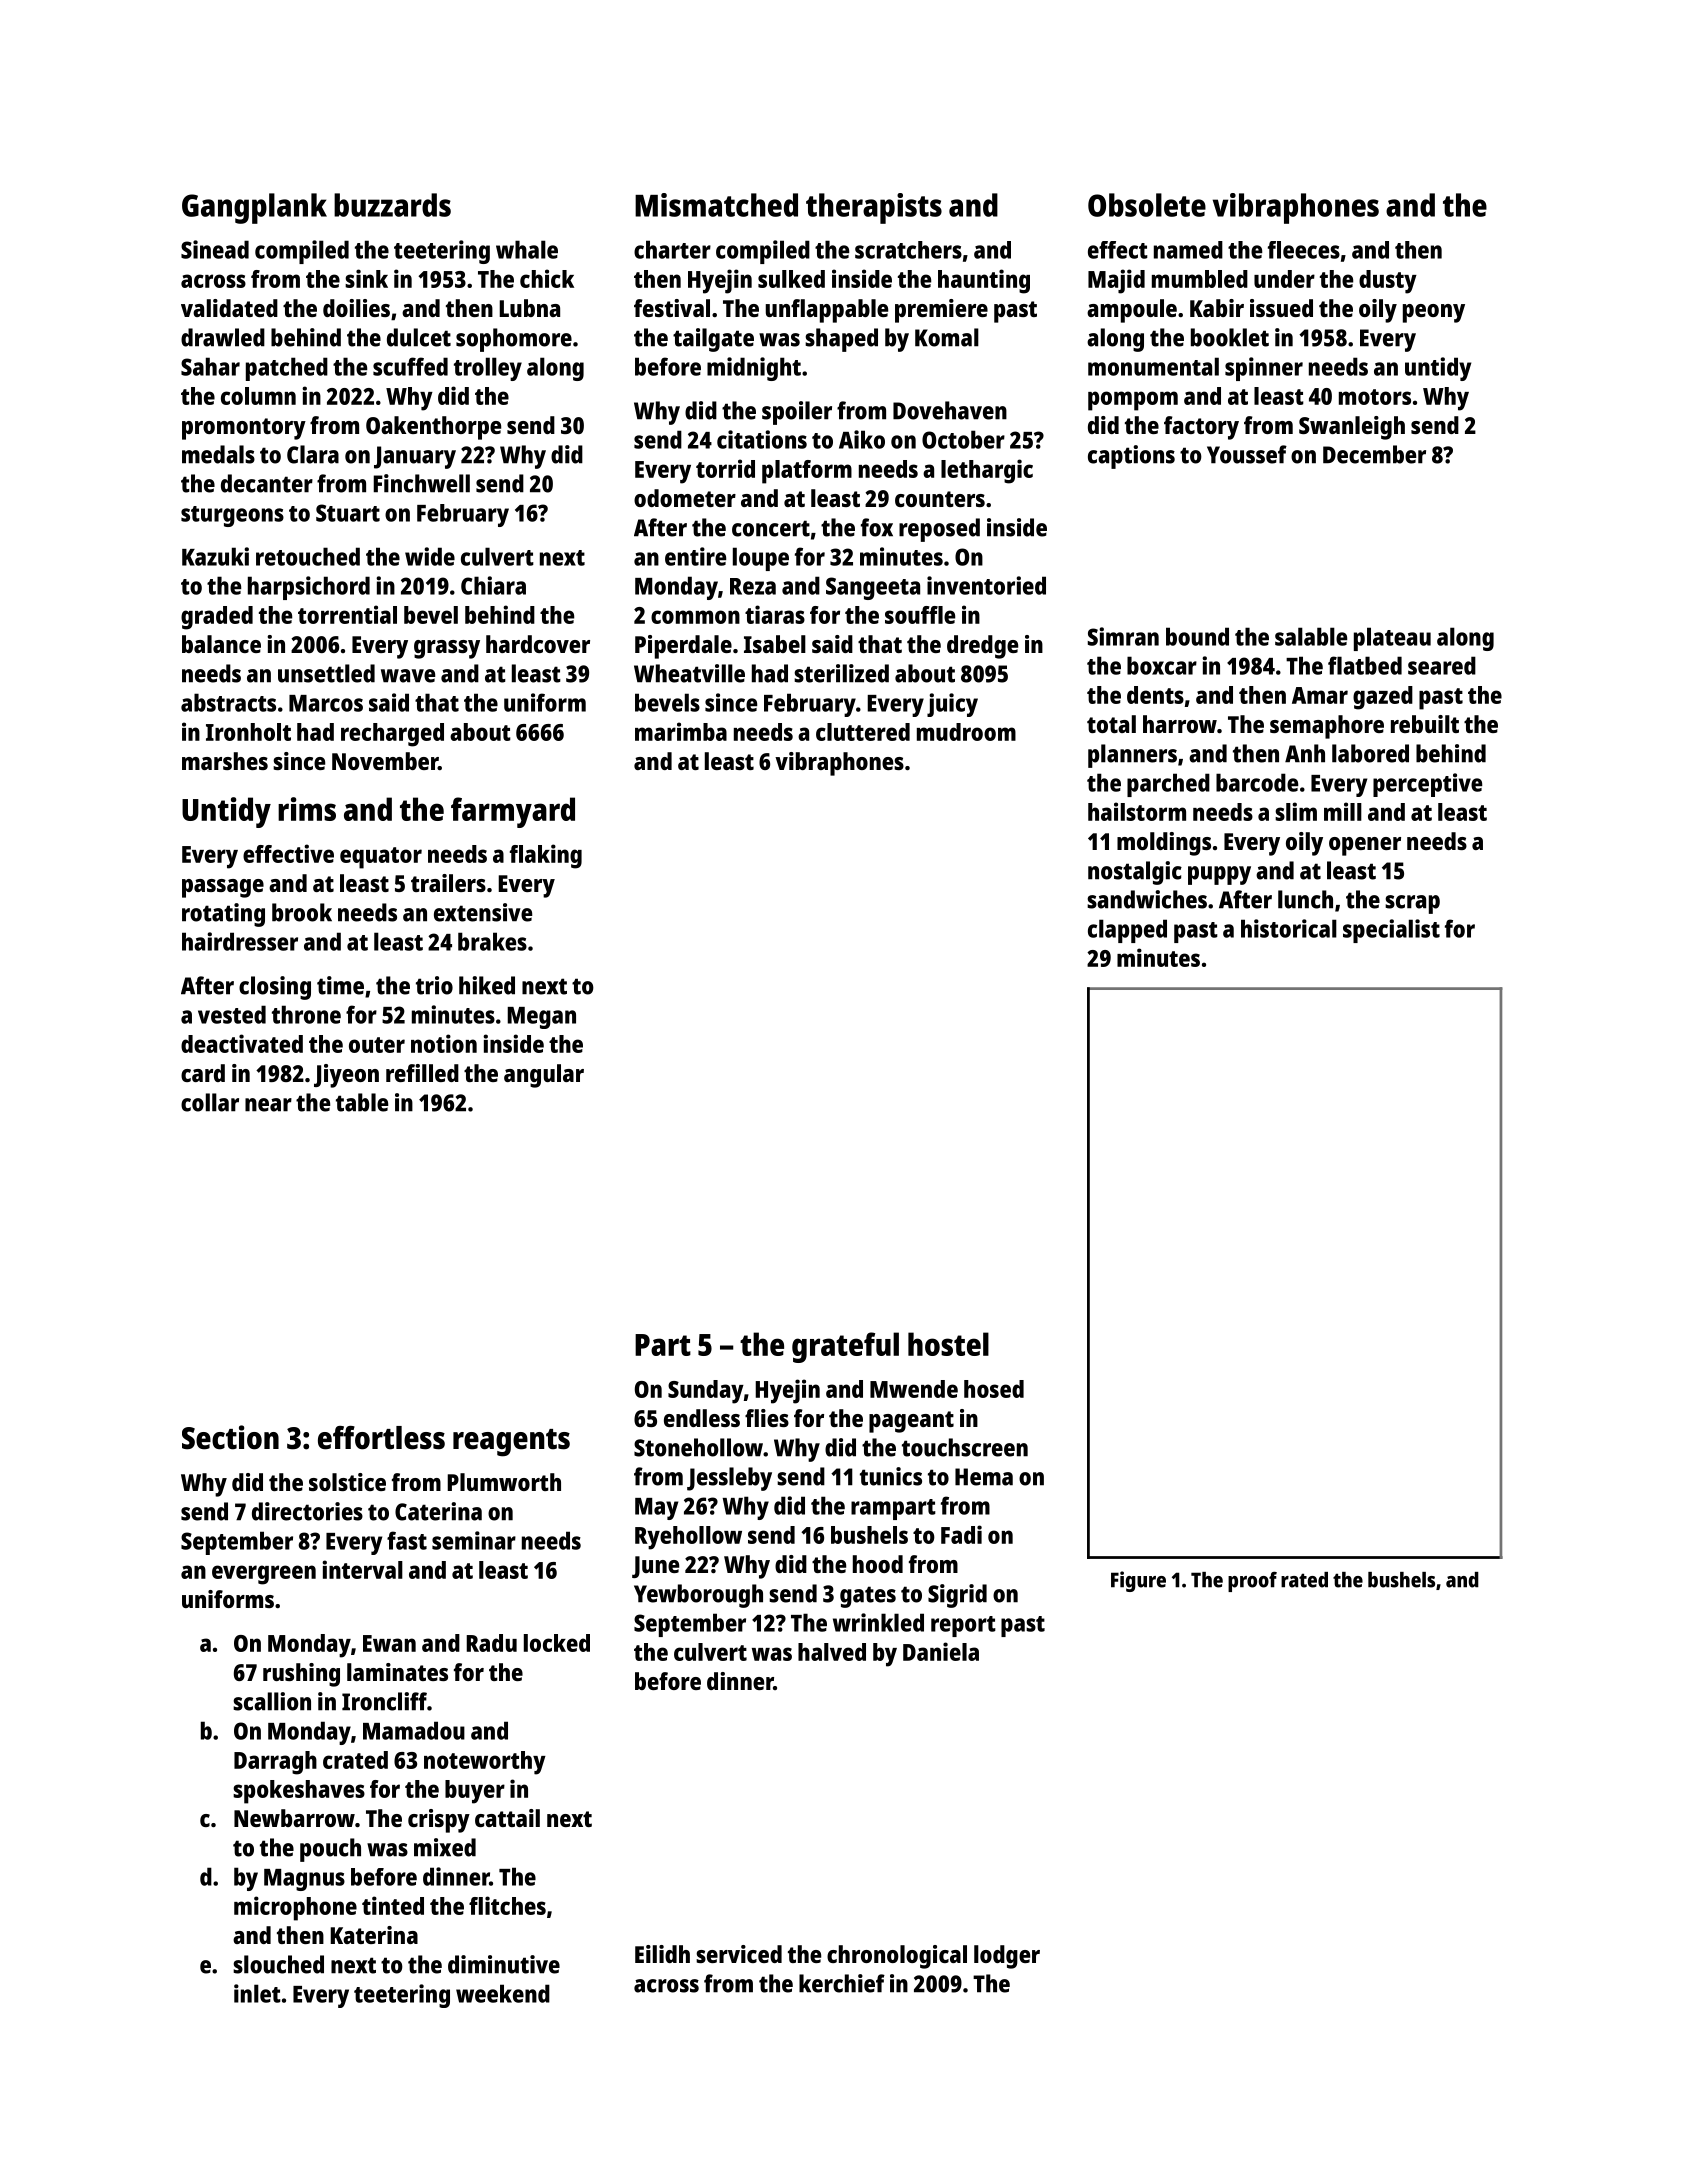 The width and height of the page is (1683, 2178). Describe the element at coordinates (210, 1102) in the page. I see `collar` at that location.
